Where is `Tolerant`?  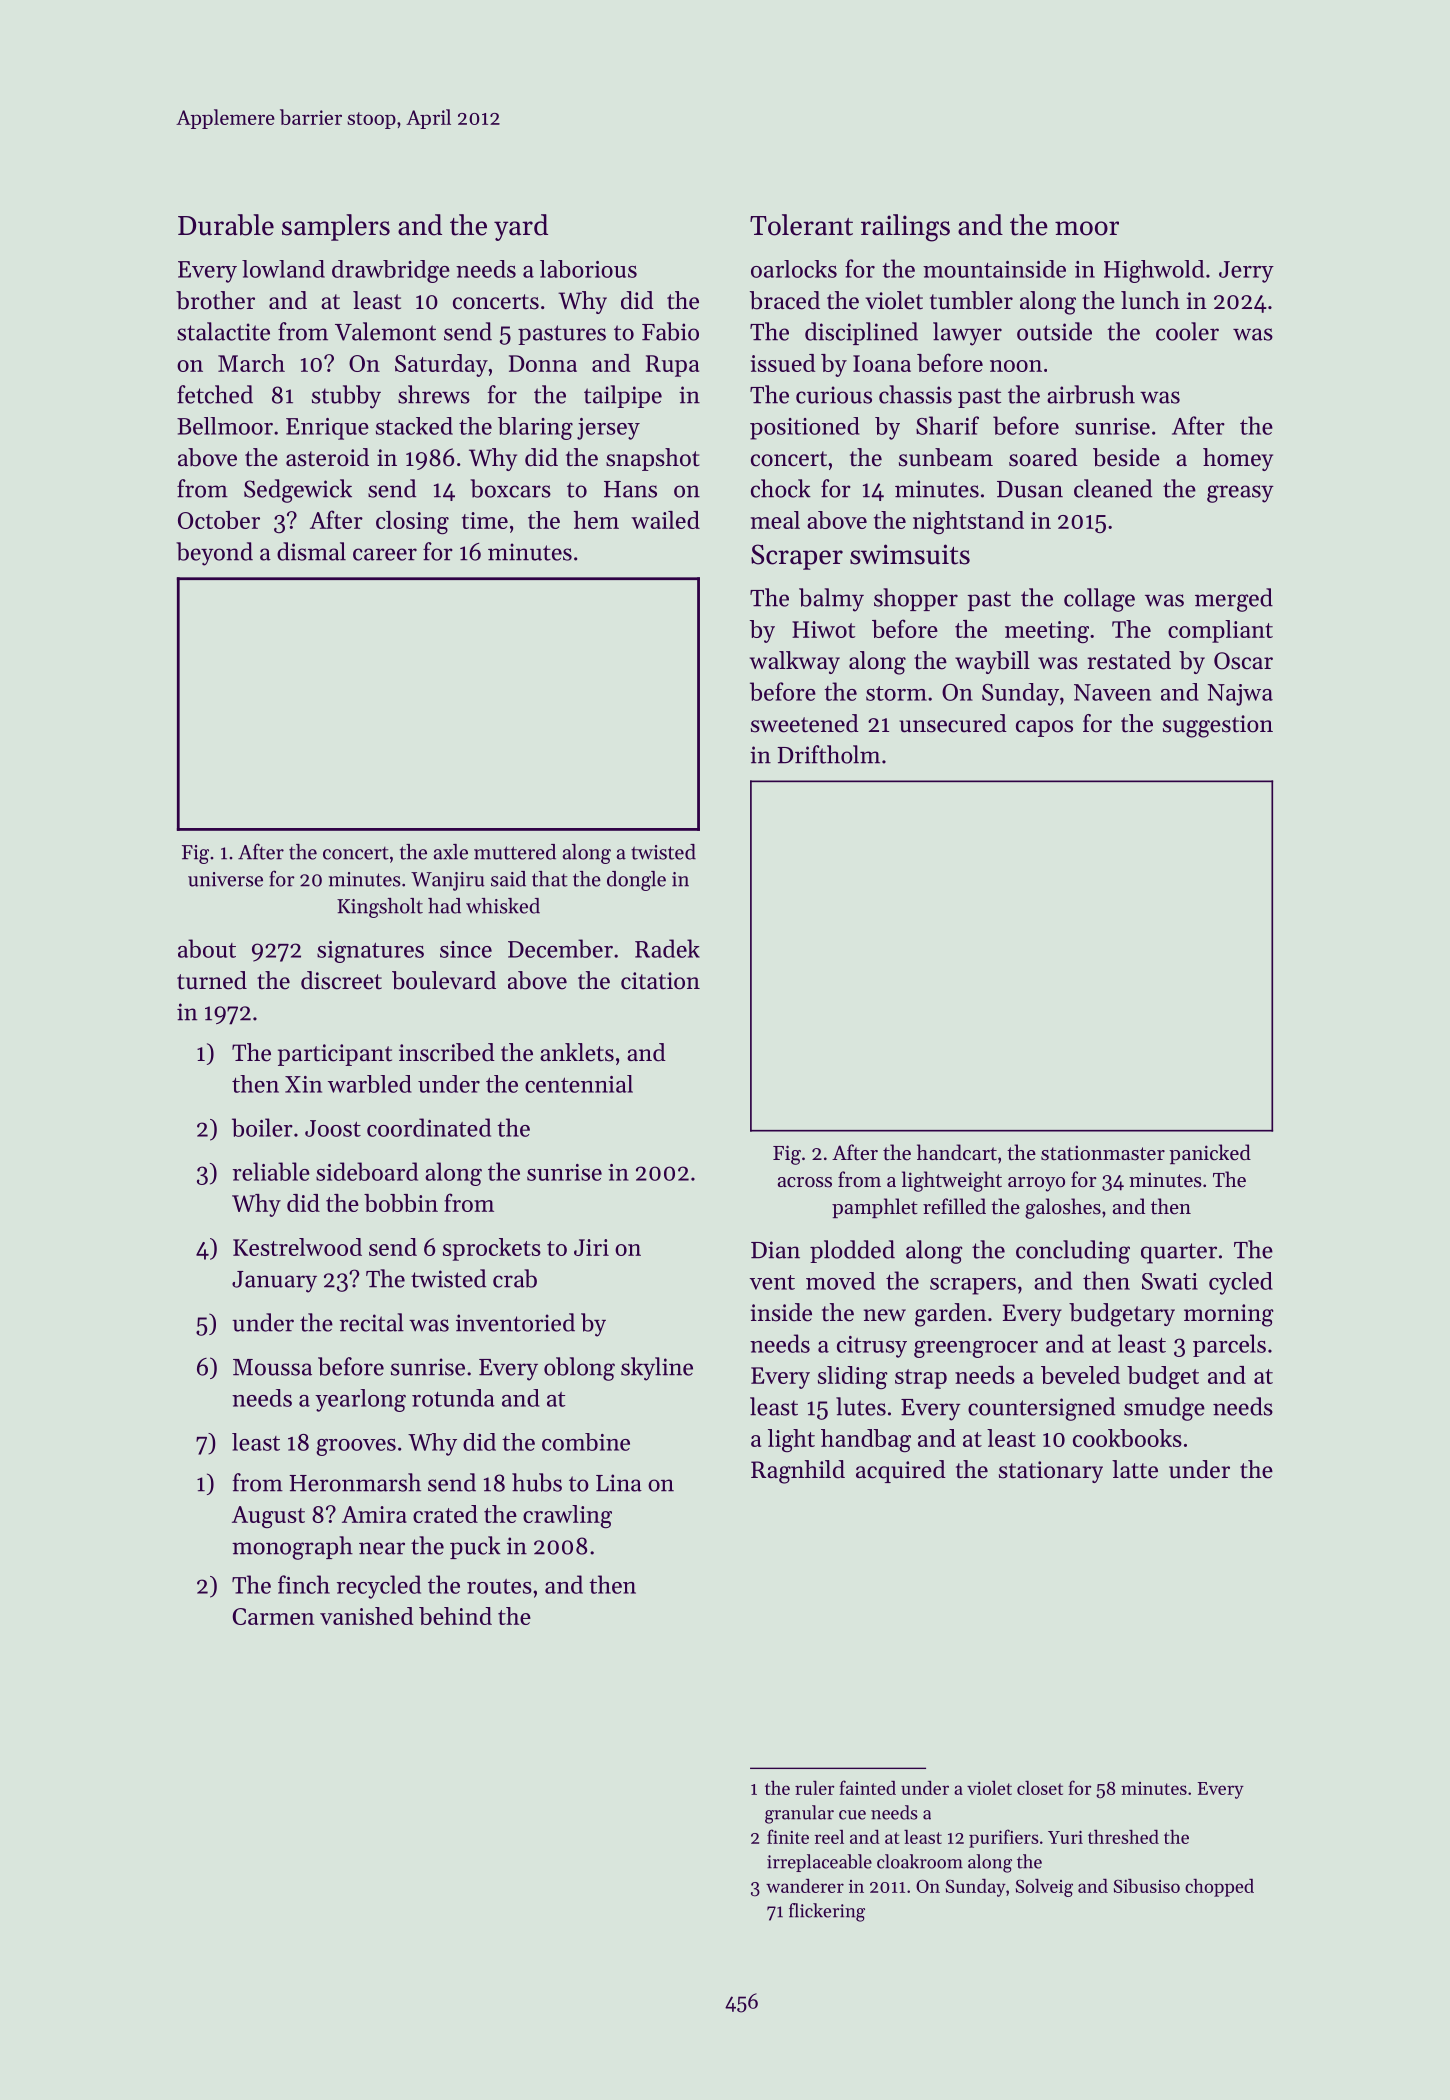 Tolerant is located at coordinates (801, 225).
